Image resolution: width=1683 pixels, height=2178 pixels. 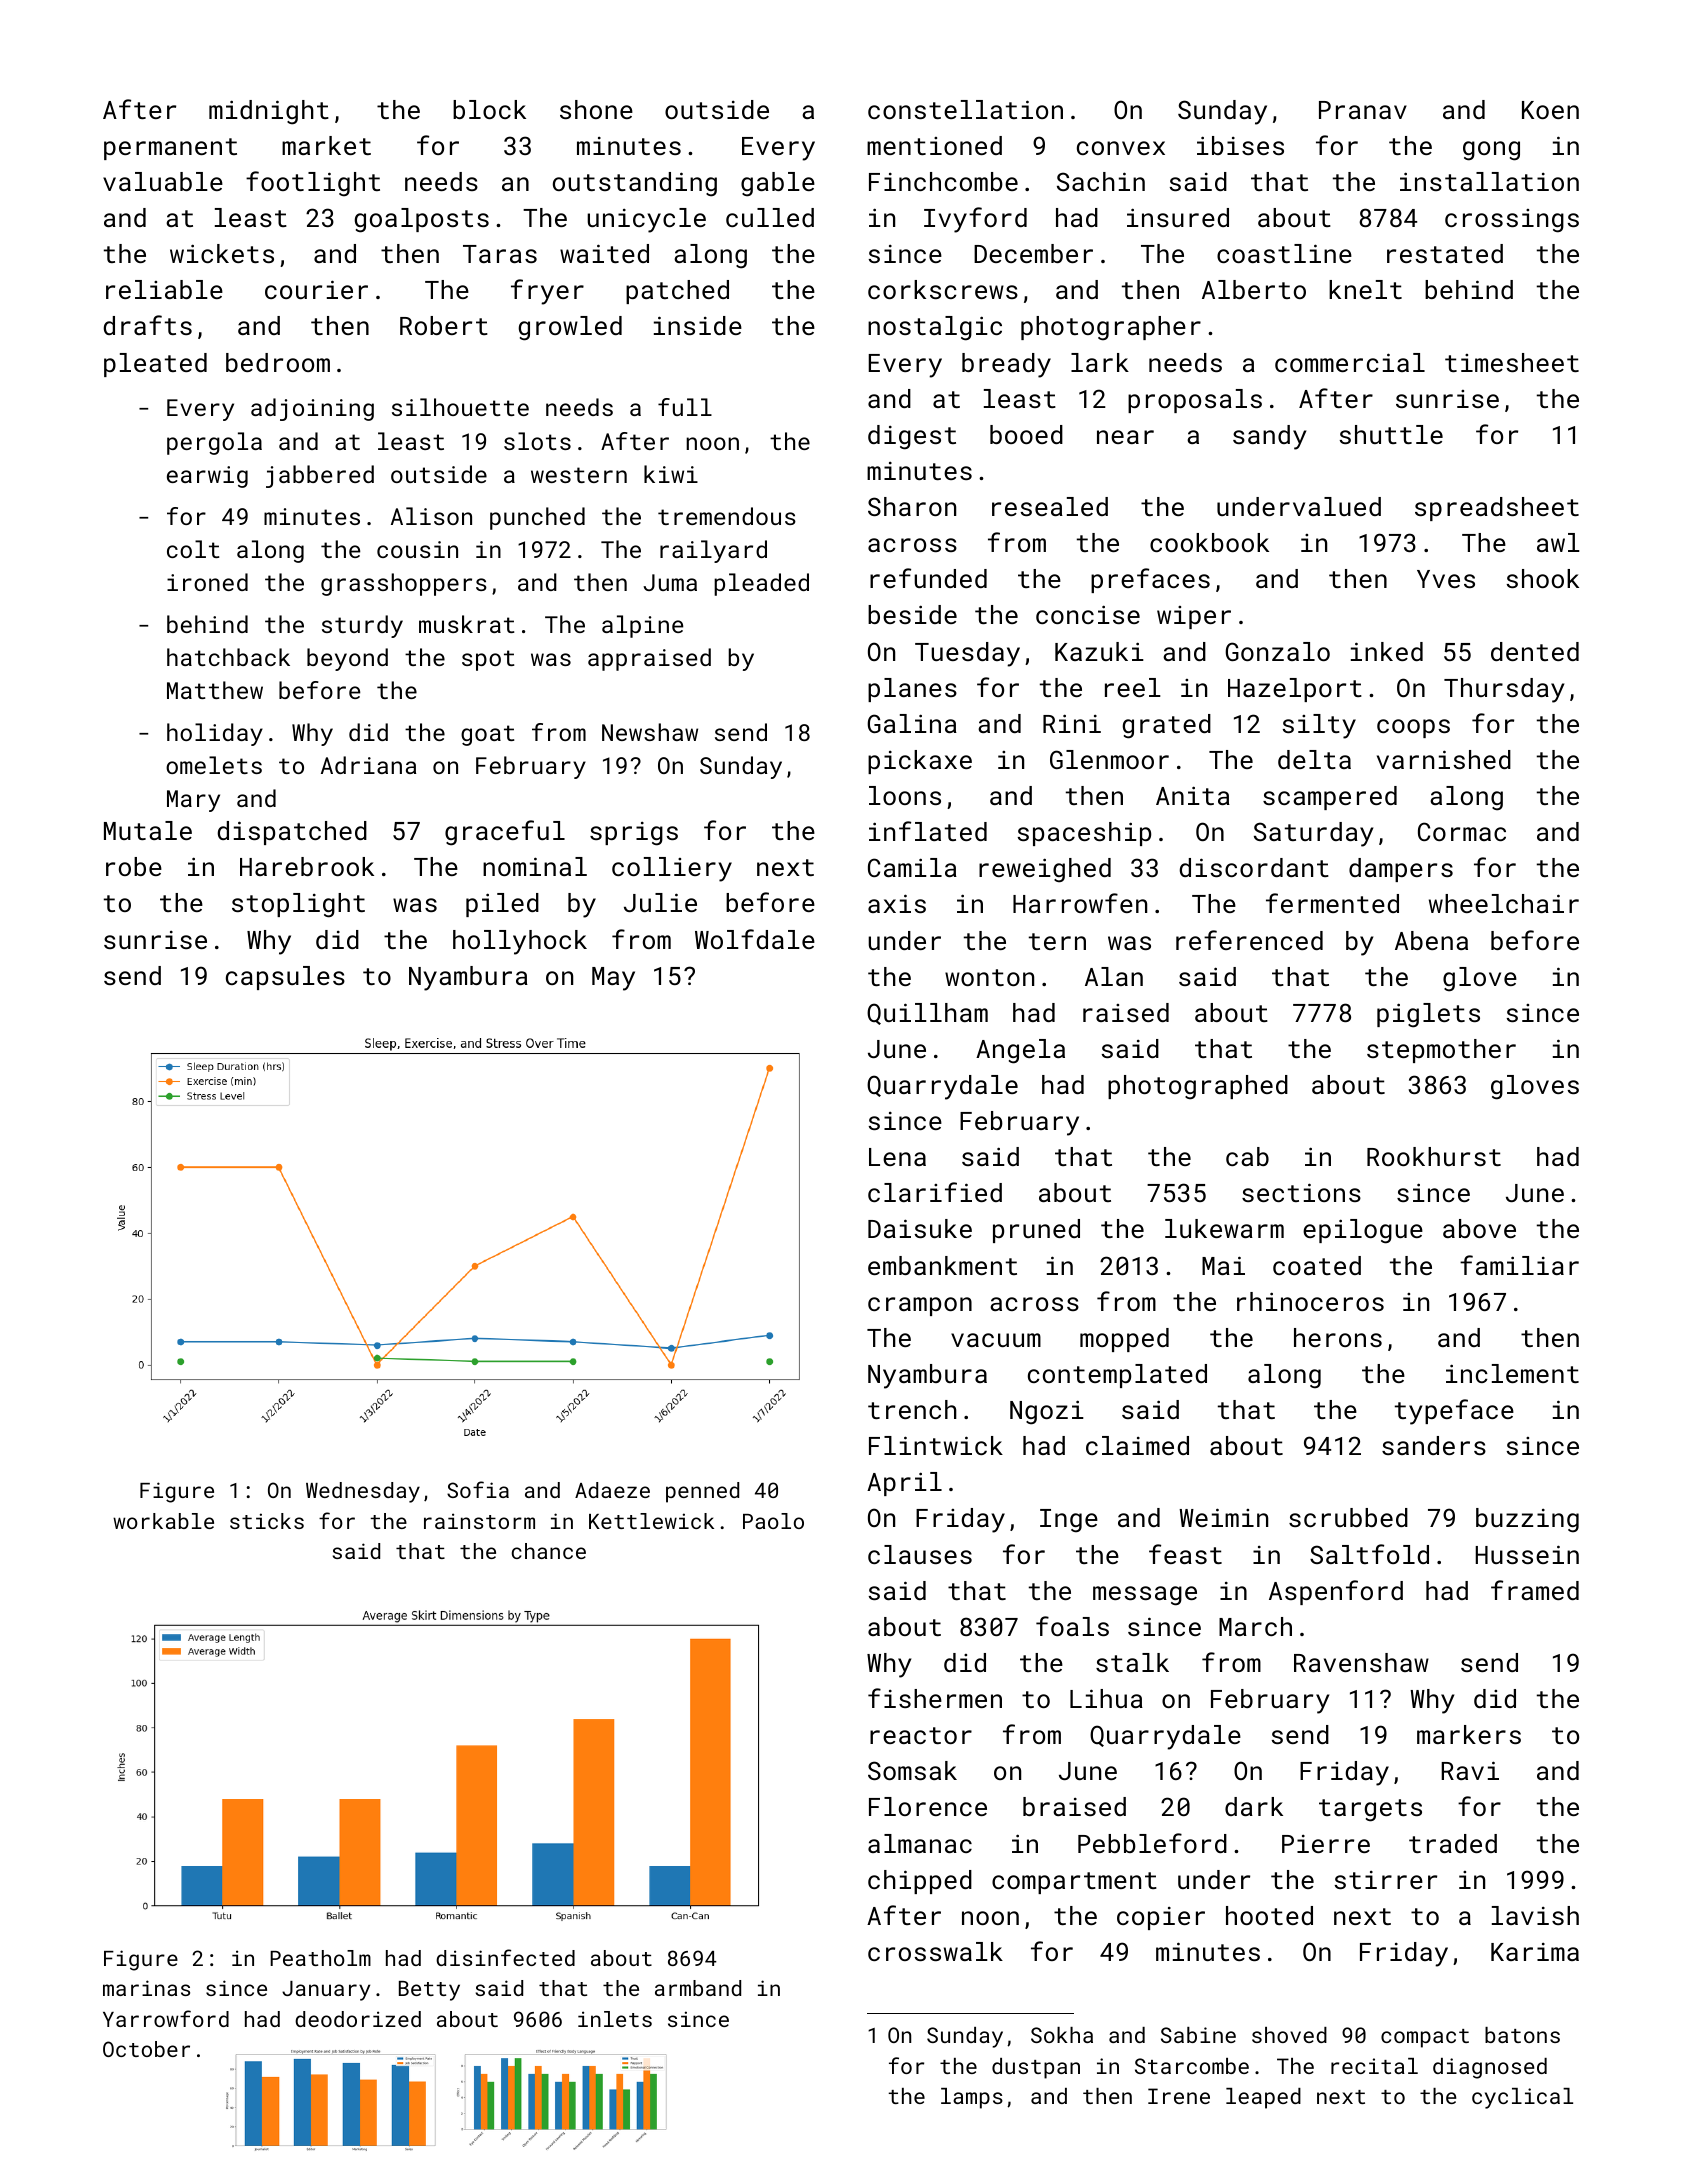 I want to click on midnight, so click(x=269, y=112).
